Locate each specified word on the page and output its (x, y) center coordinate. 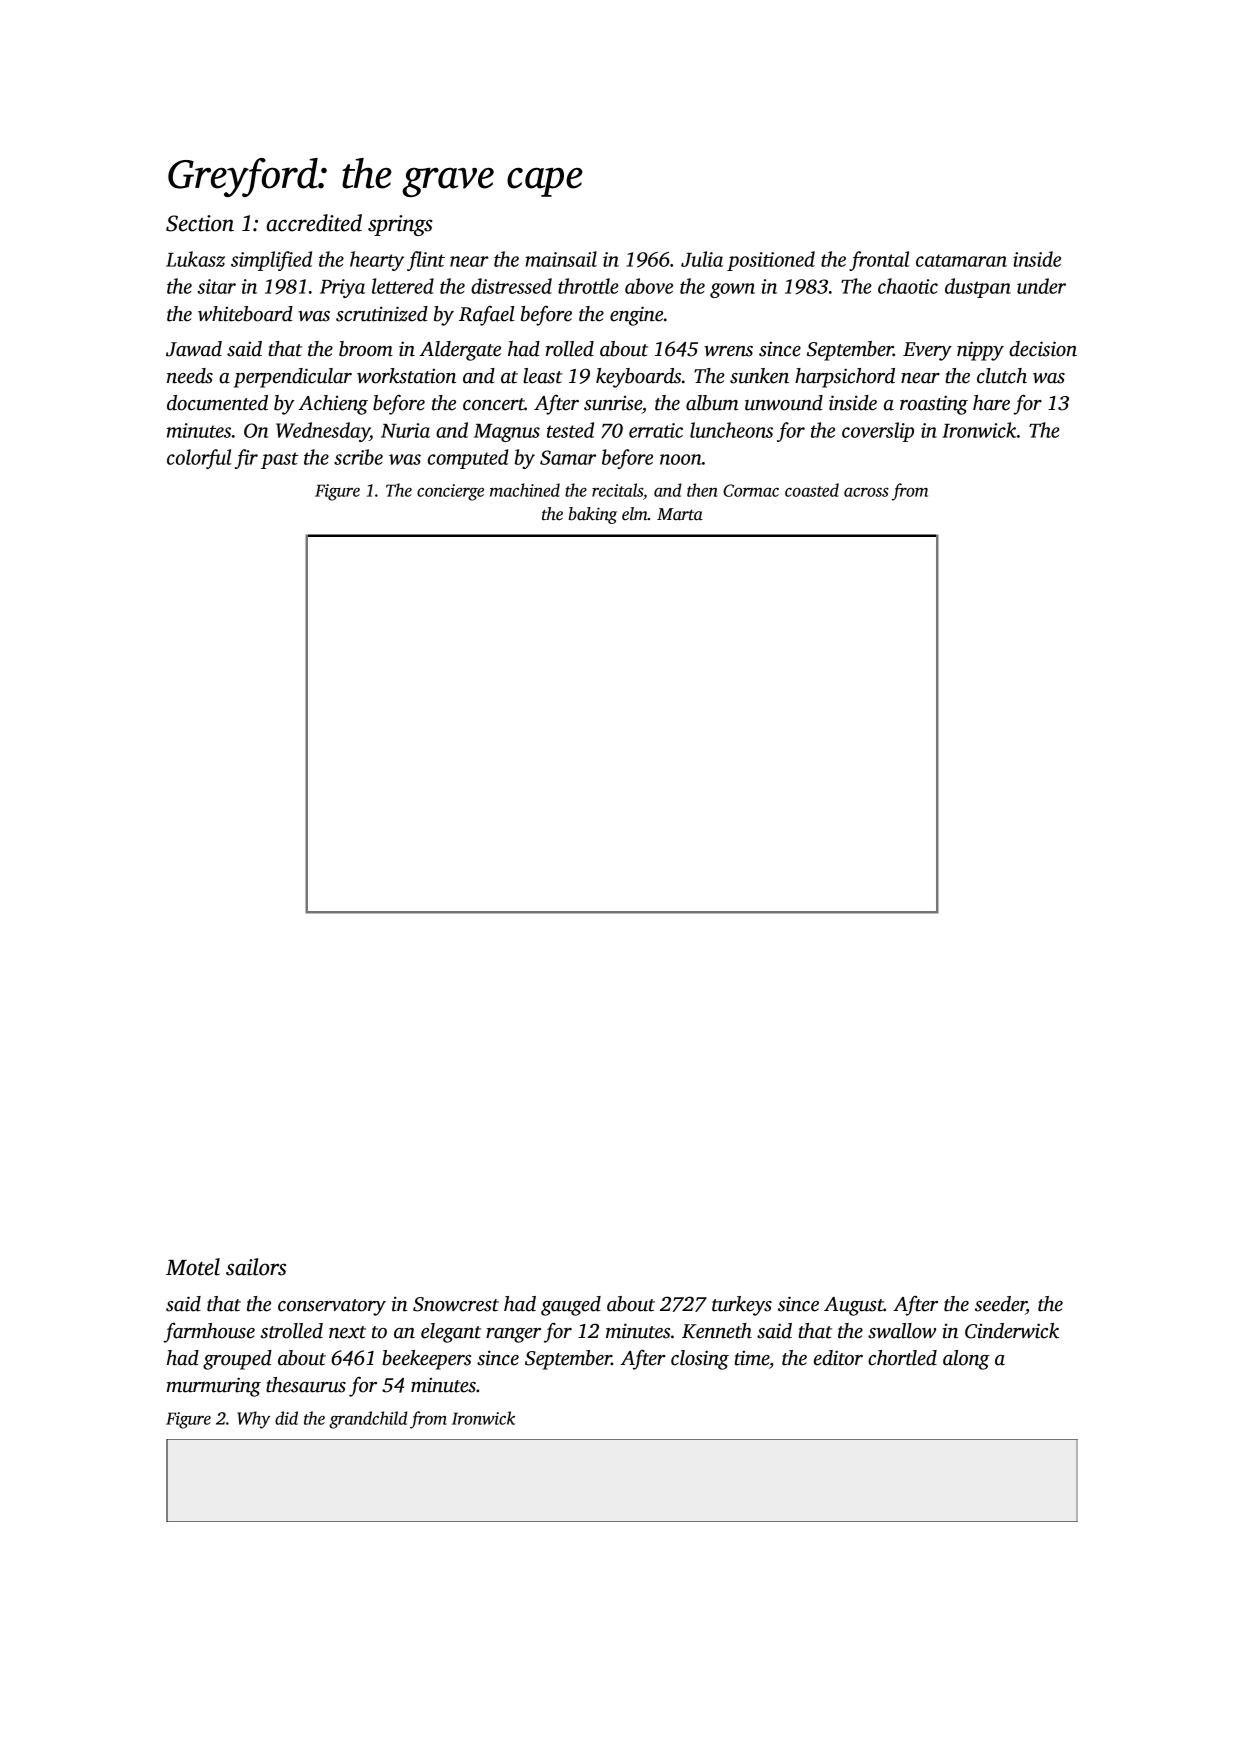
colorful (199, 459)
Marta (680, 514)
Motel (193, 1267)
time (751, 1358)
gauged (571, 1306)
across (866, 492)
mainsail (561, 259)
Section (200, 223)
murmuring (214, 1387)
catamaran (961, 260)
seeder (1000, 1305)
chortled (902, 1358)
